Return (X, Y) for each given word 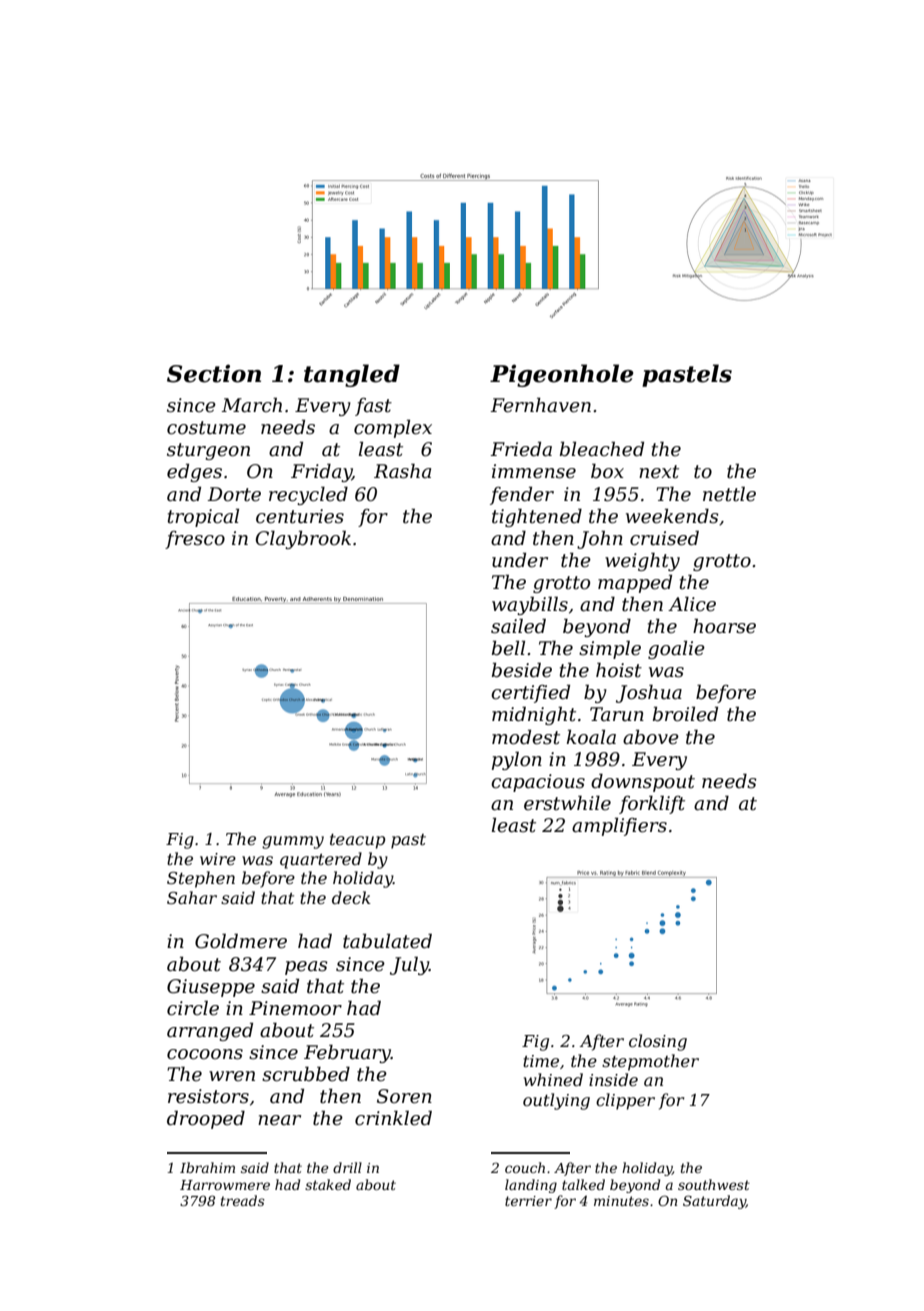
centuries (300, 516)
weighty (642, 562)
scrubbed (306, 1074)
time (541, 1061)
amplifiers (619, 826)
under (520, 560)
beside (522, 670)
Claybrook (303, 539)
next (659, 472)
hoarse (724, 626)
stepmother (650, 1062)
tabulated (387, 941)
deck (351, 897)
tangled (352, 375)
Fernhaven (540, 405)
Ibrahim (207, 1167)
